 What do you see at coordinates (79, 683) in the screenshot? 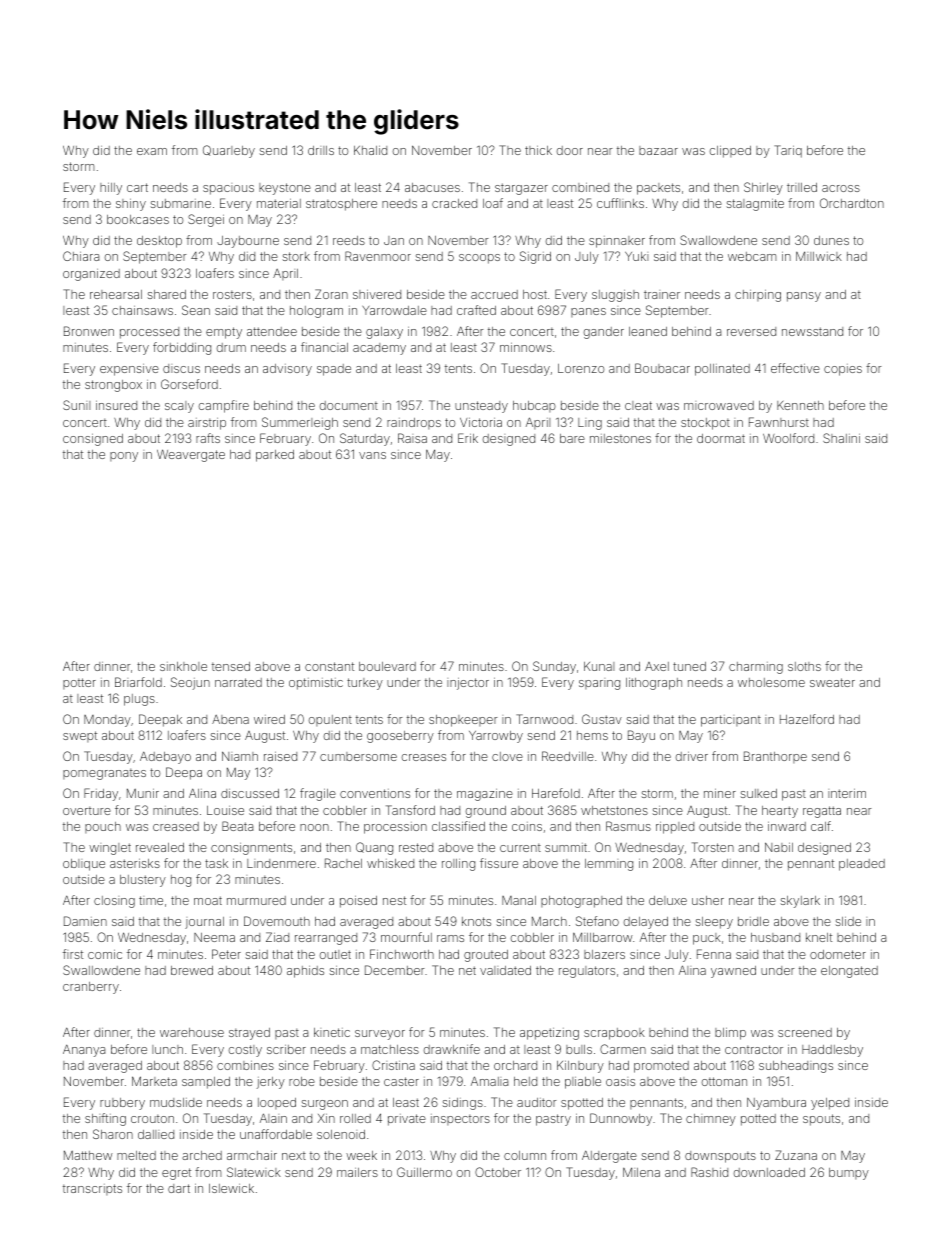
I see `potter` at bounding box center [79, 683].
